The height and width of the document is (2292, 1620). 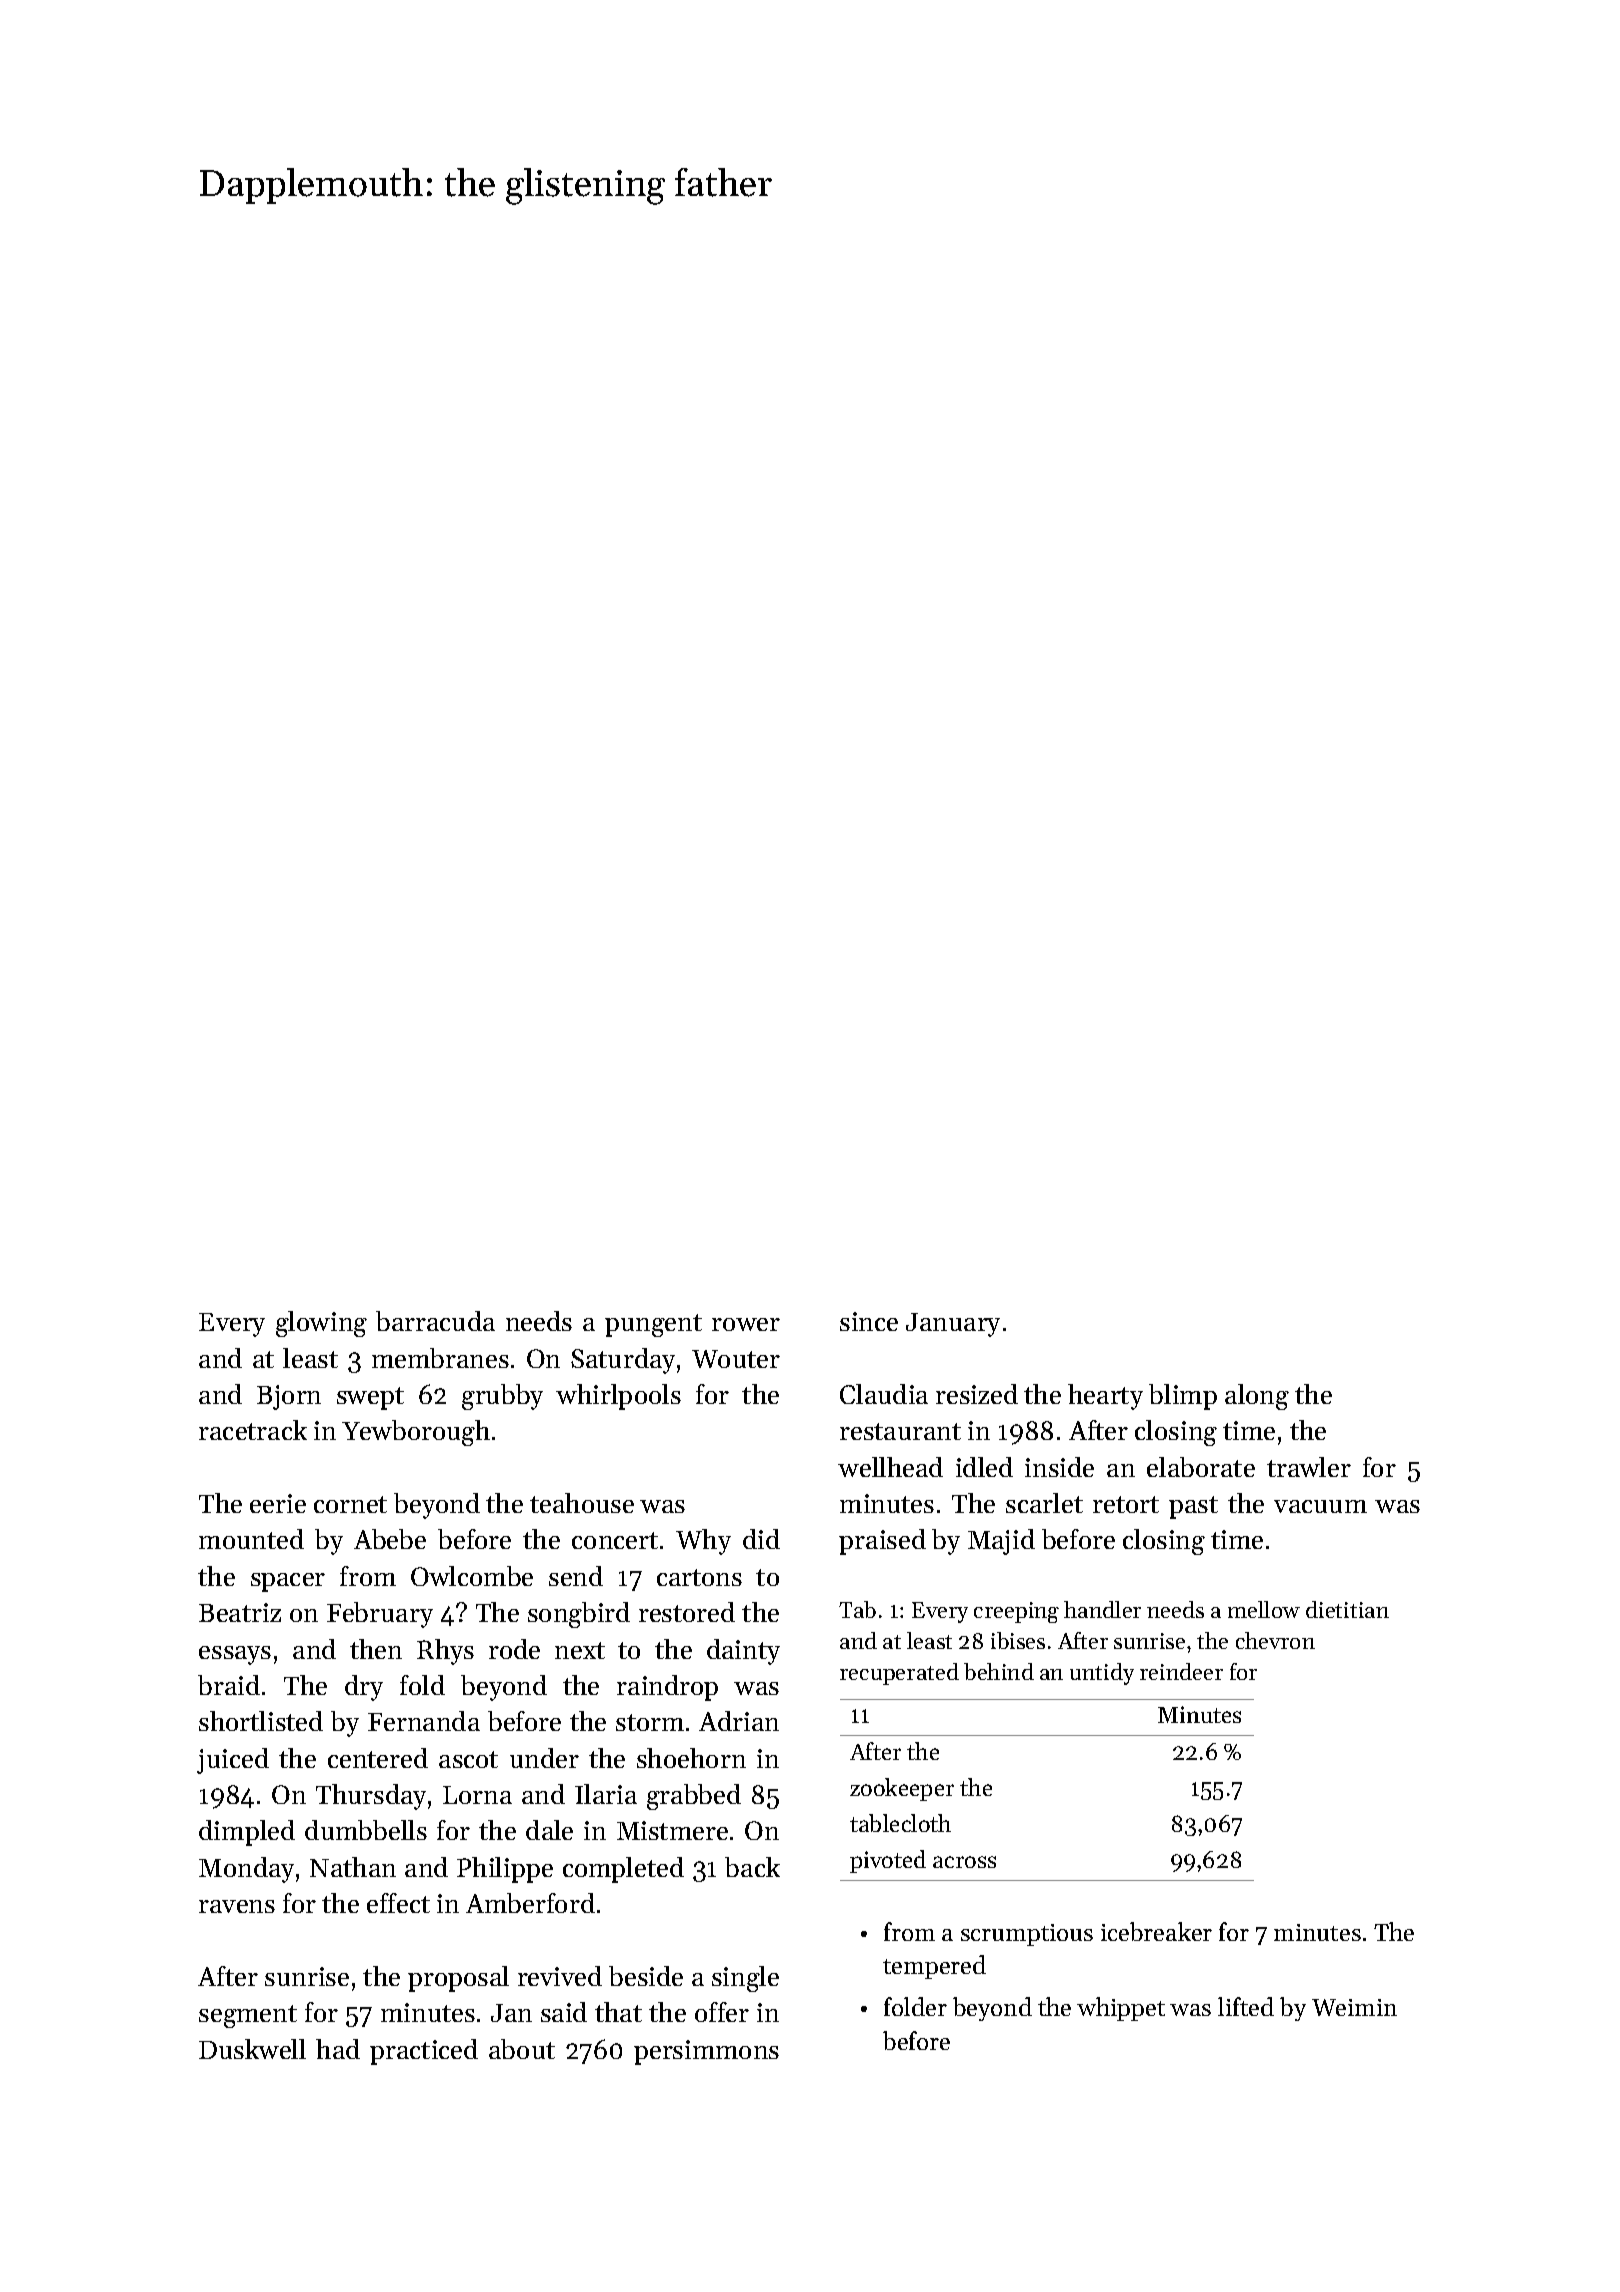 I want to click on retort, so click(x=1126, y=1504).
